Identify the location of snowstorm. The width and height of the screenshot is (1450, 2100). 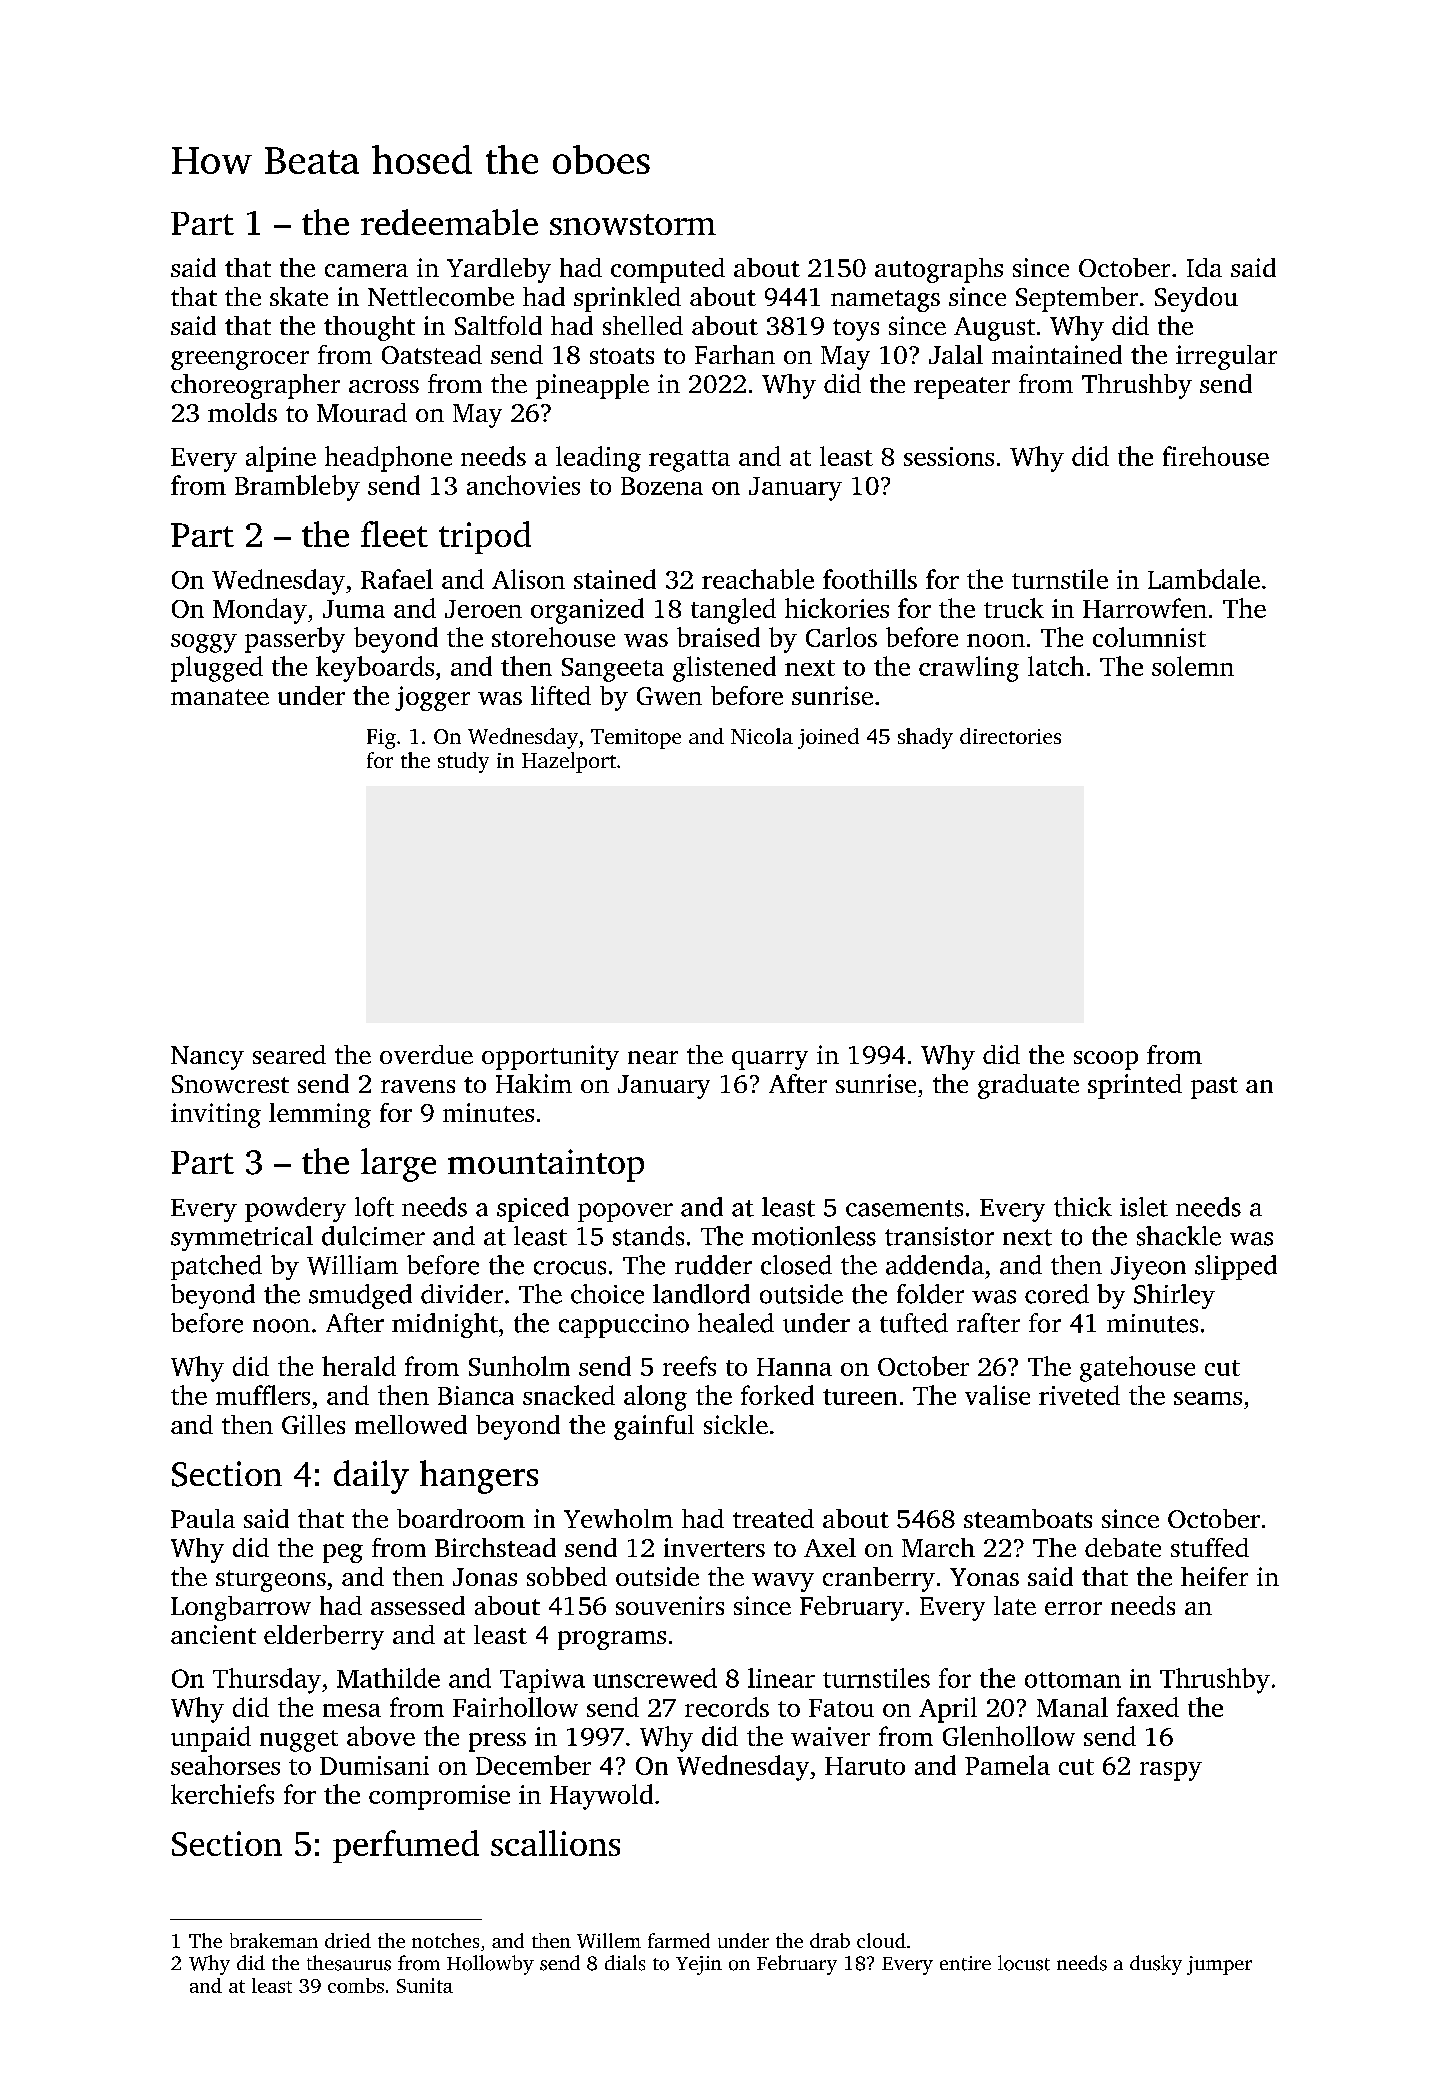
(633, 224).
